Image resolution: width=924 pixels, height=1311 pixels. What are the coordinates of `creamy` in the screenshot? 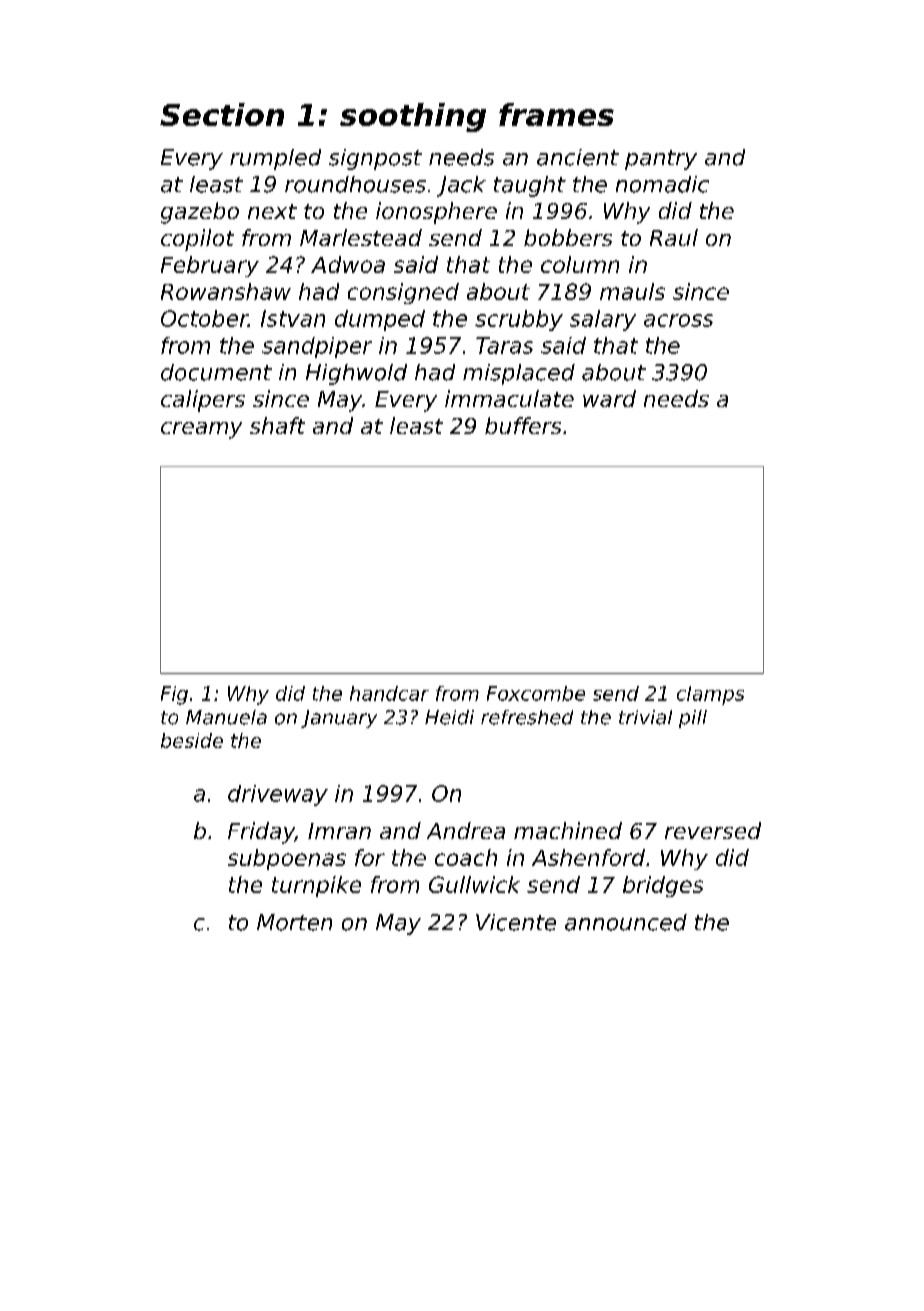 It's located at (201, 430).
